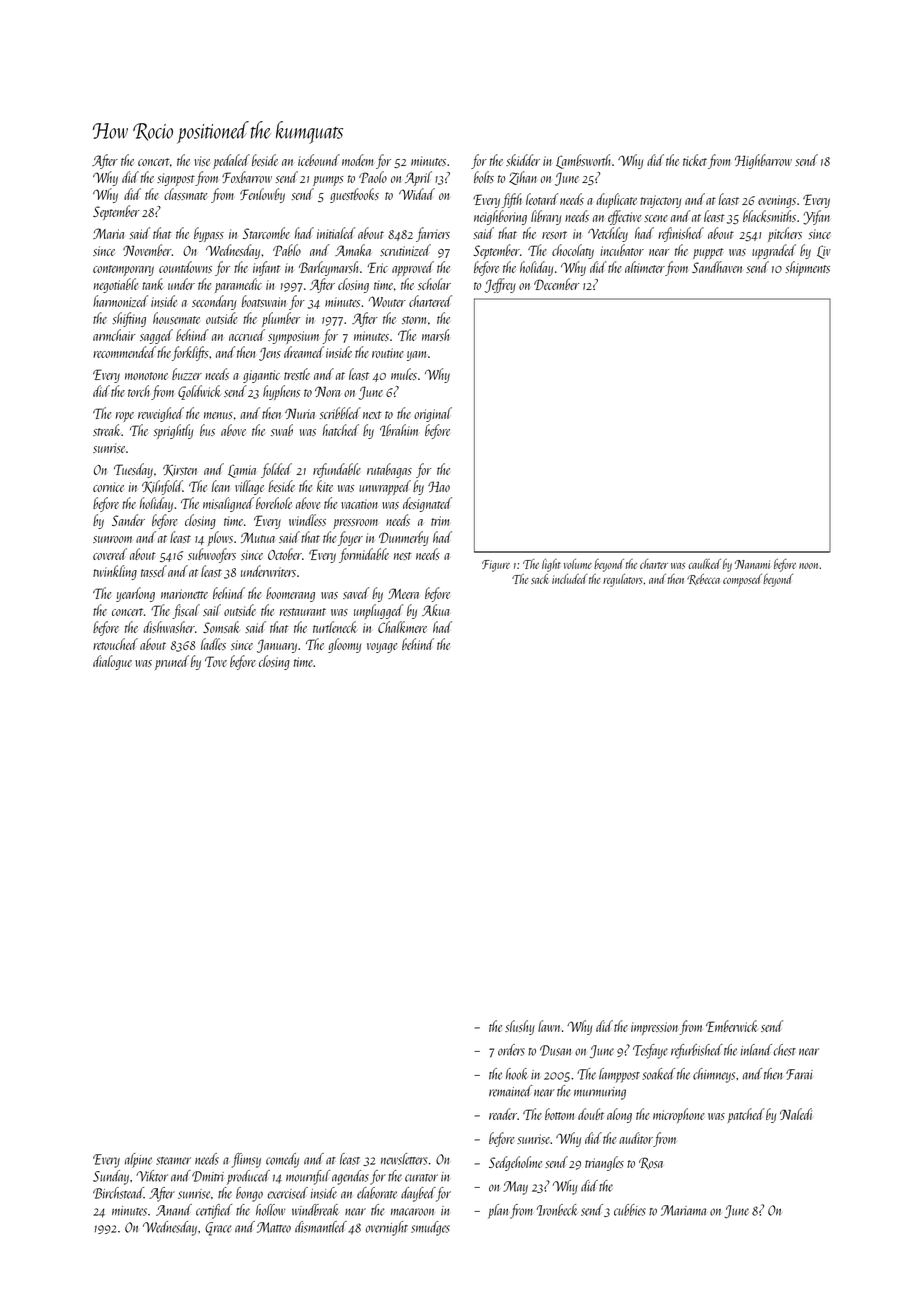 This document has height=1308, width=924. Describe the element at coordinates (799, 1074) in the document. I see `Farai` at that location.
